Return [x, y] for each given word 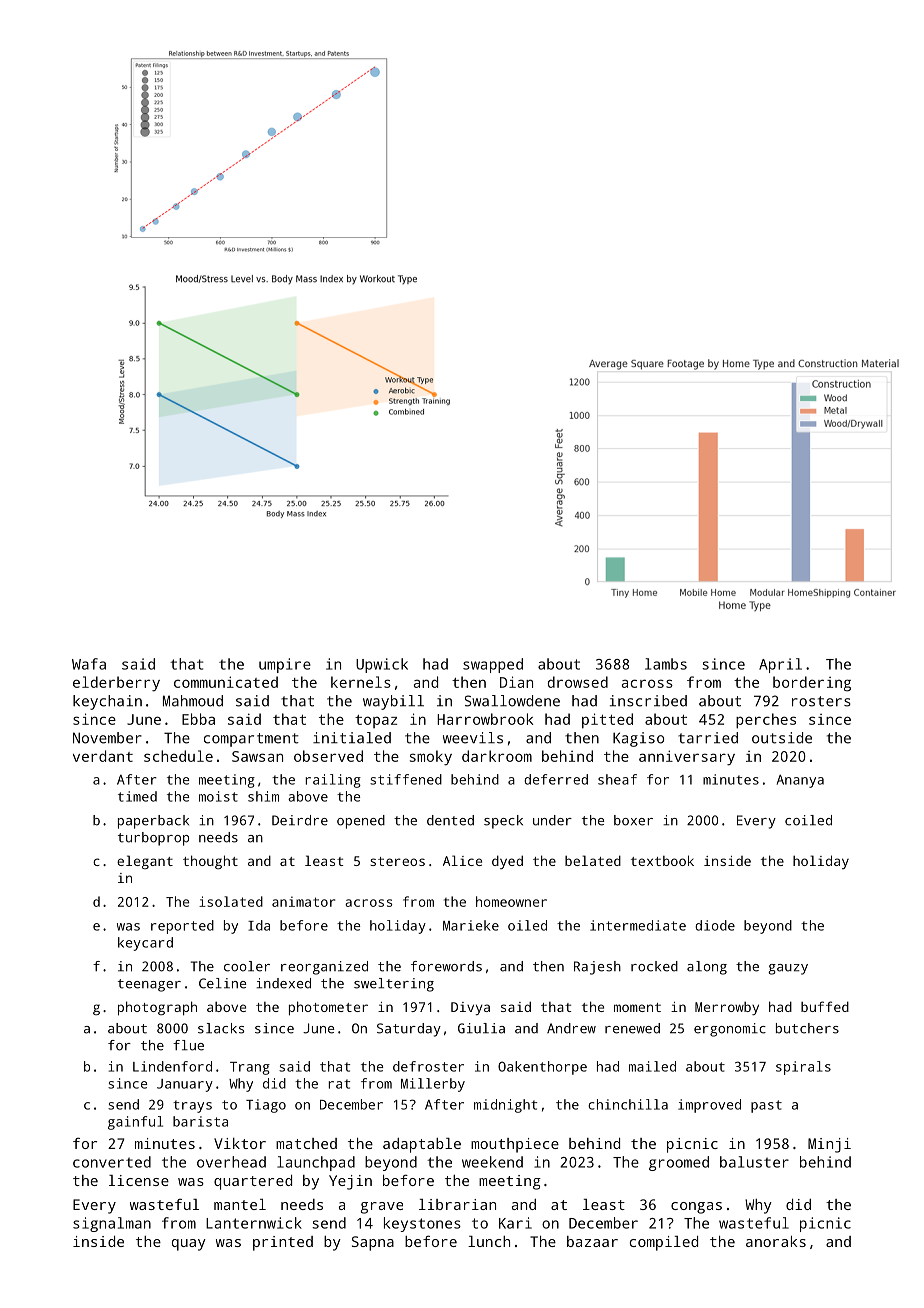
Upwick [382, 665]
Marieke [471, 925]
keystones [422, 1224]
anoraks [776, 1241]
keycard [145, 944]
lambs [666, 664]
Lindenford [172, 1066]
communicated [226, 682]
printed [283, 1243]
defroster [428, 1066]
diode [715, 925]
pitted [607, 721]
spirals [803, 1068]
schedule [178, 756]
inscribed [648, 701]
